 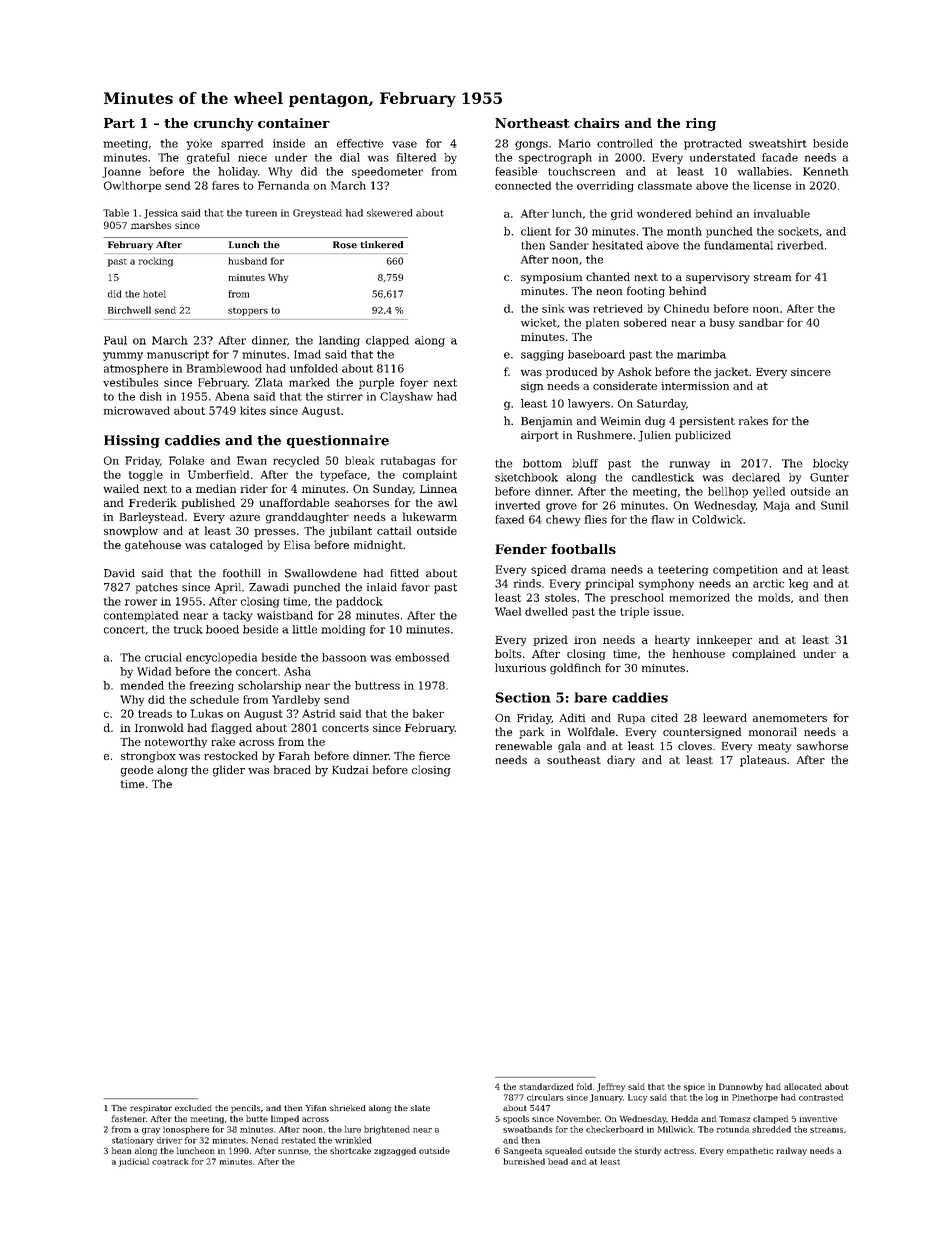 I want to click on marimba, so click(x=701, y=354).
